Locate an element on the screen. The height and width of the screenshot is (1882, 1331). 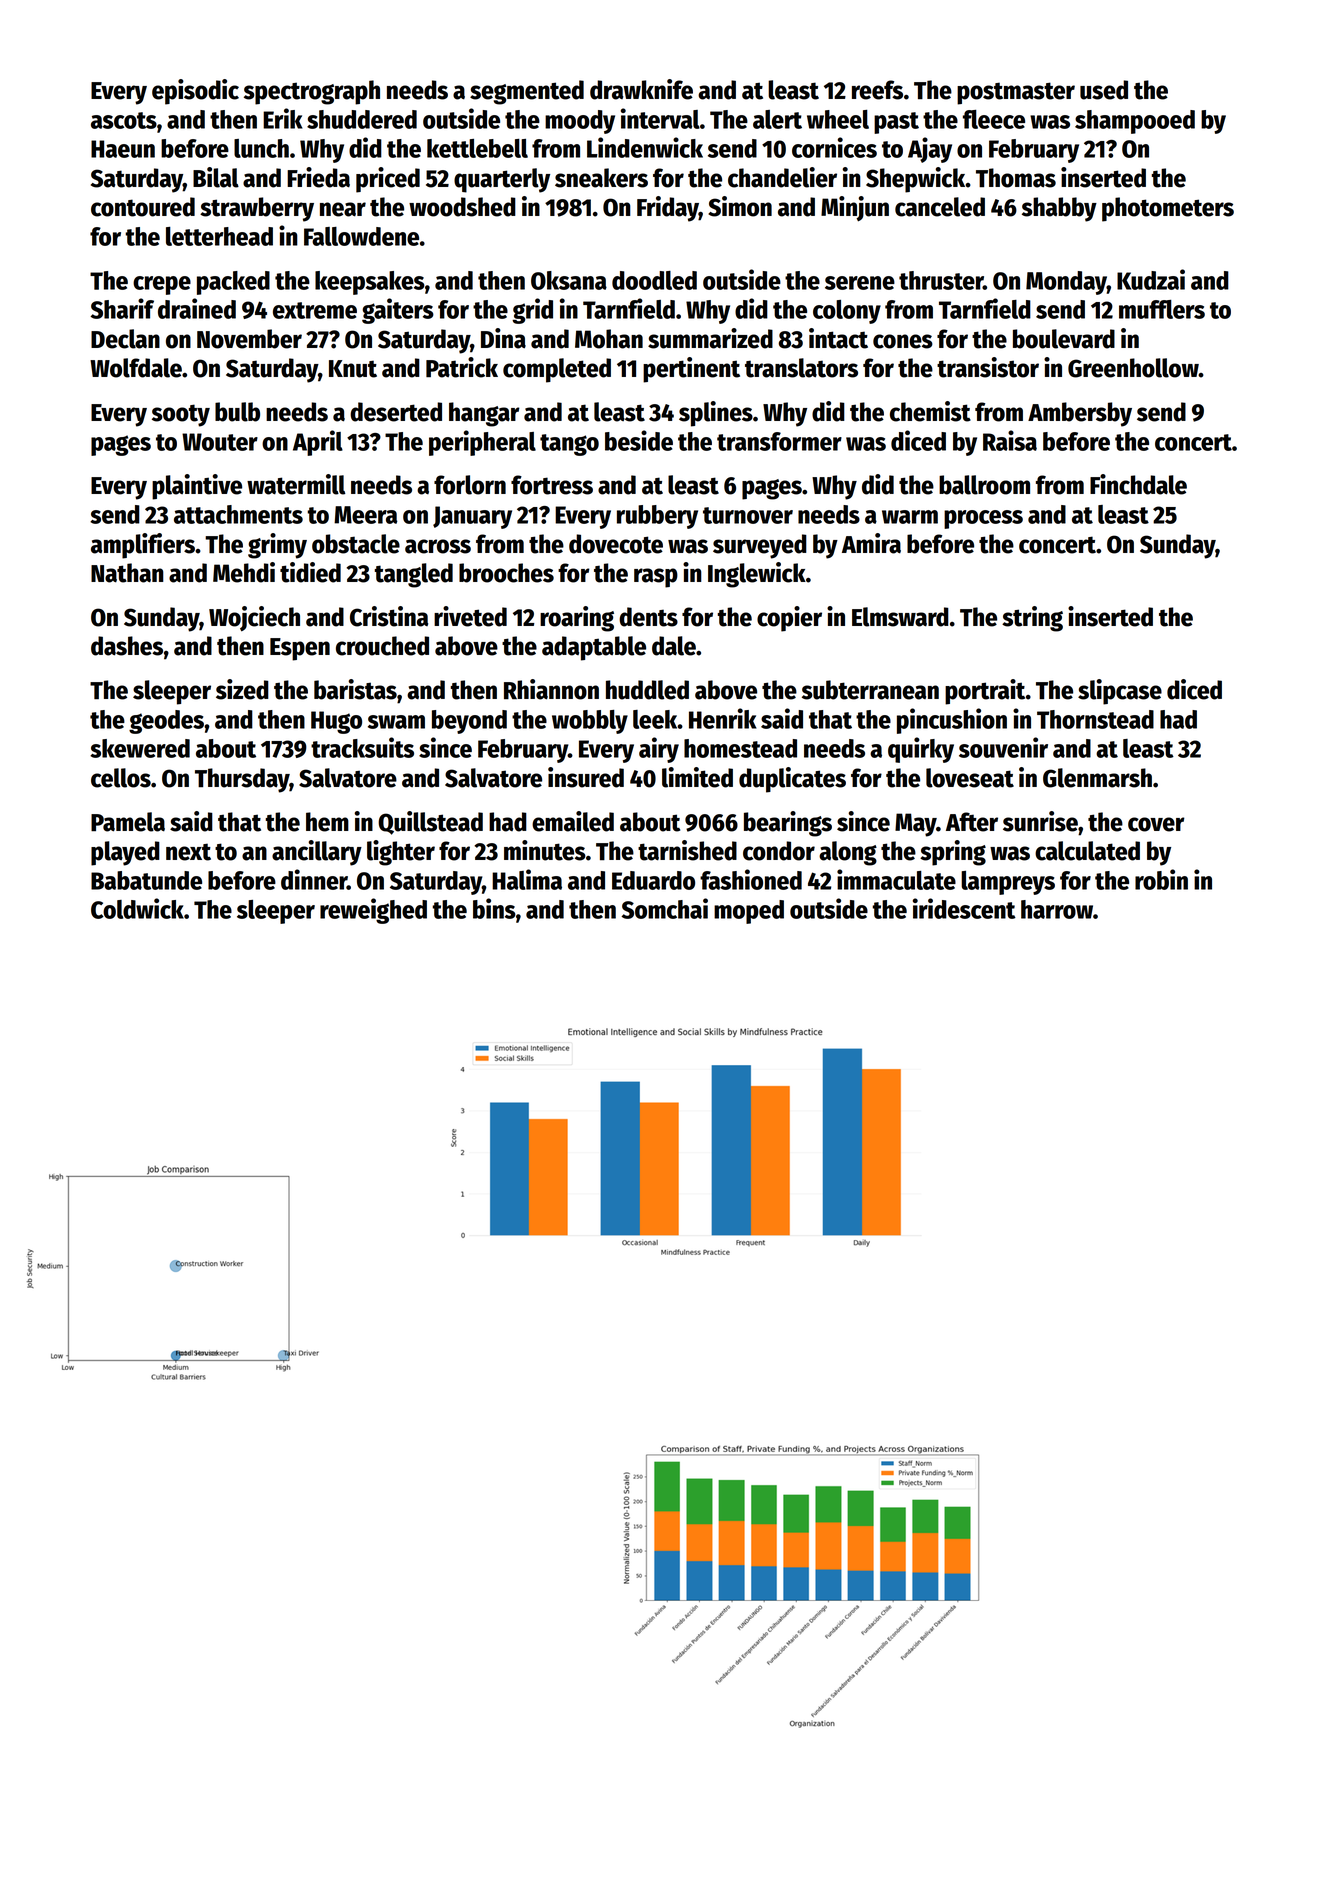
subterranean is located at coordinates (870, 690).
